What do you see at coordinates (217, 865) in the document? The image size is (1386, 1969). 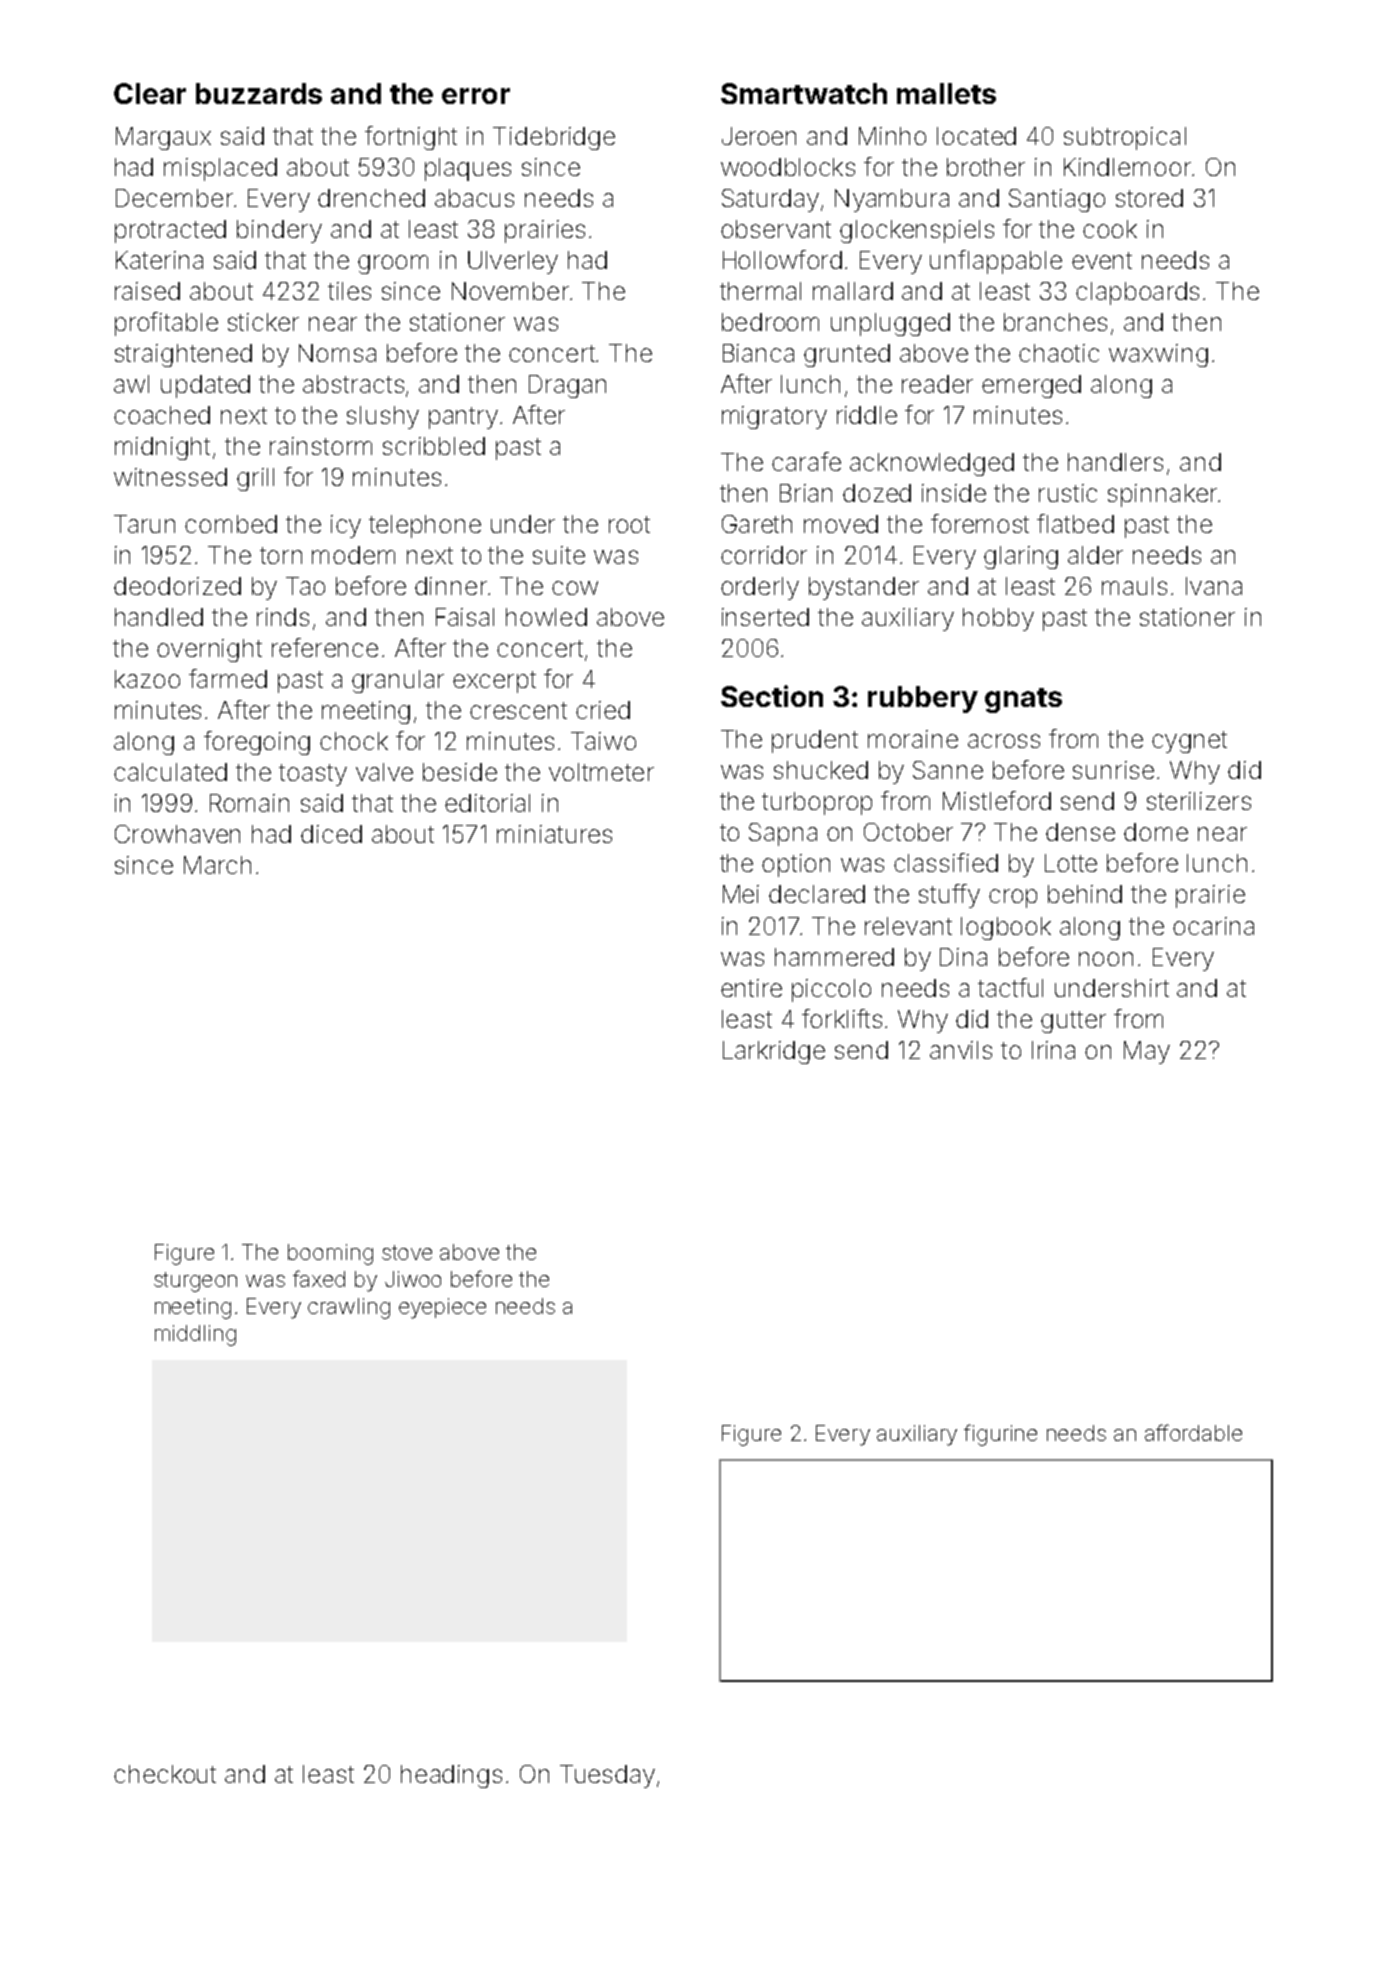 I see `March` at bounding box center [217, 865].
